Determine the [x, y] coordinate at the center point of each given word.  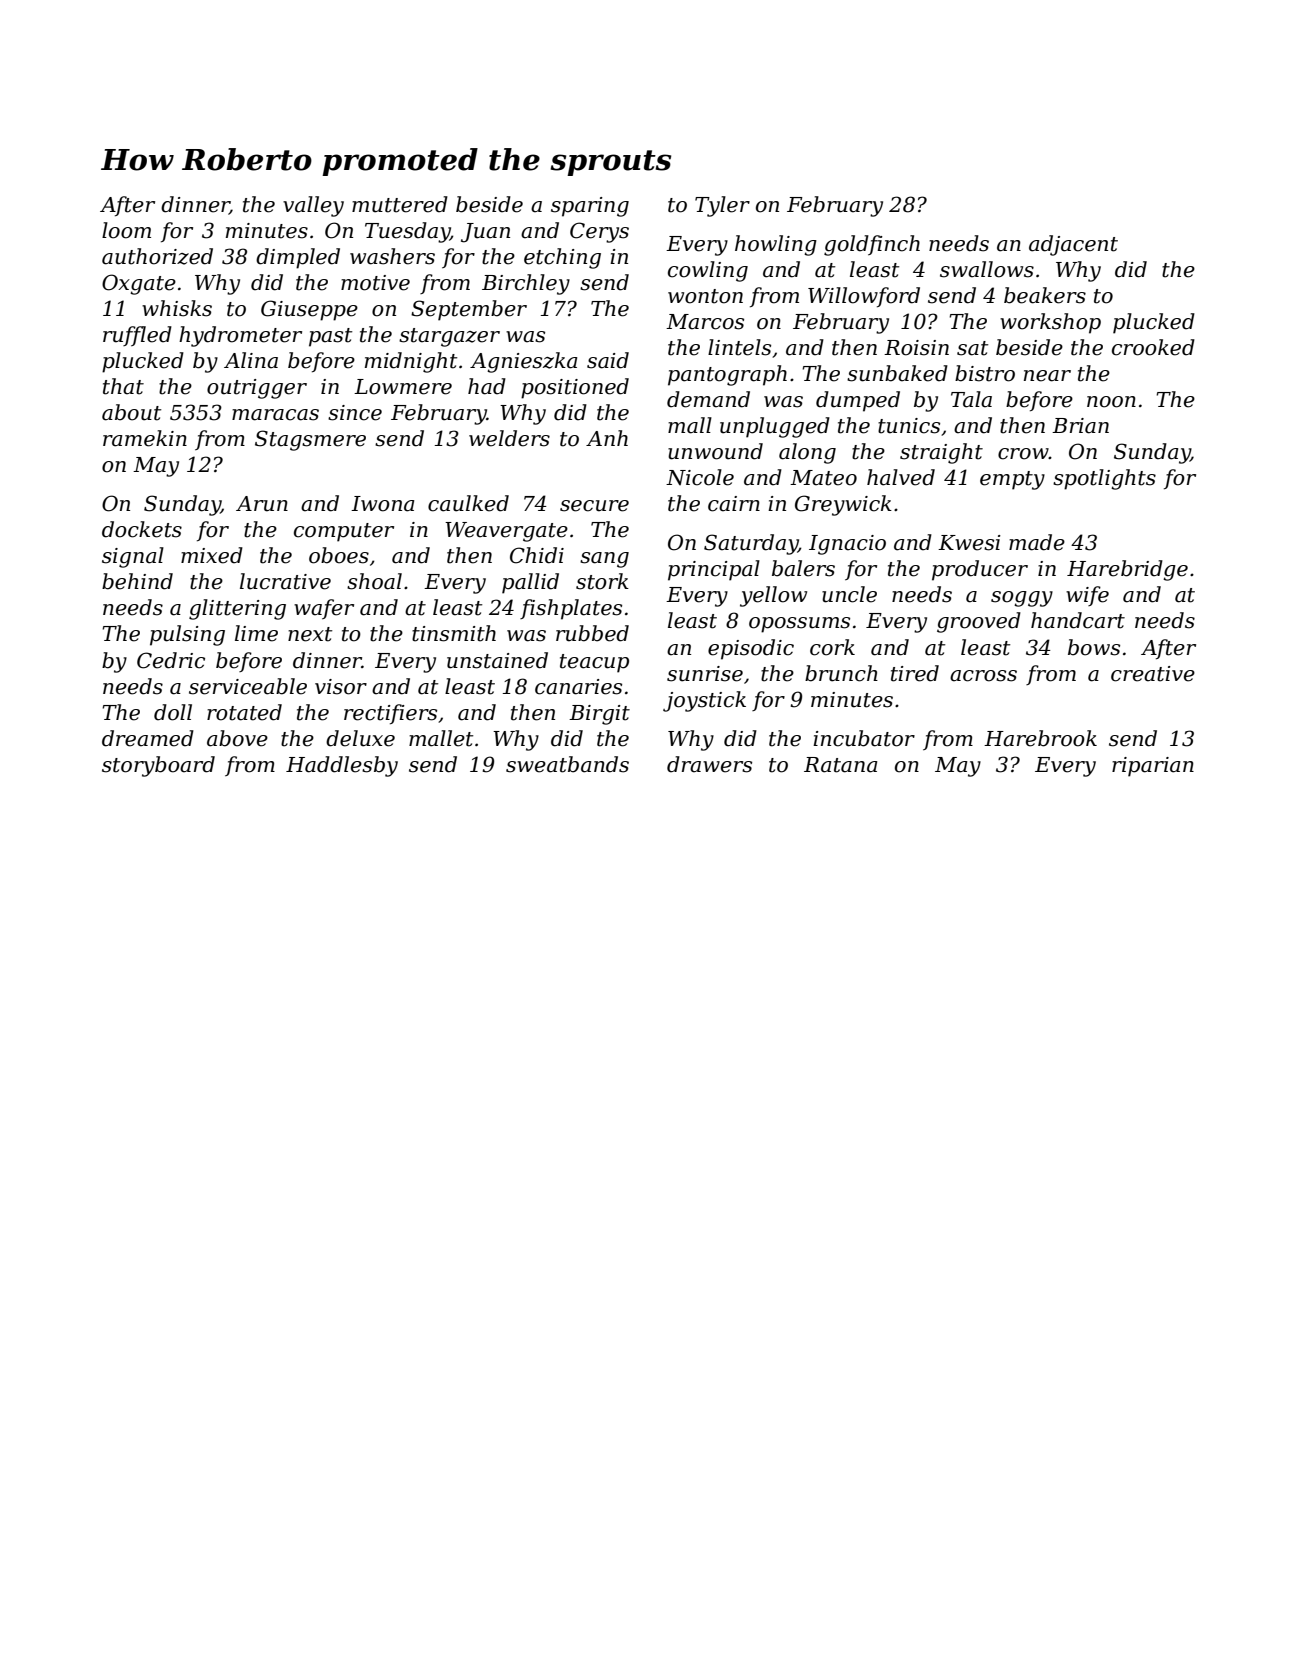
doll [173, 712]
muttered [400, 204]
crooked [1153, 347]
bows [1094, 647]
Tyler [722, 206]
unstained [497, 660]
